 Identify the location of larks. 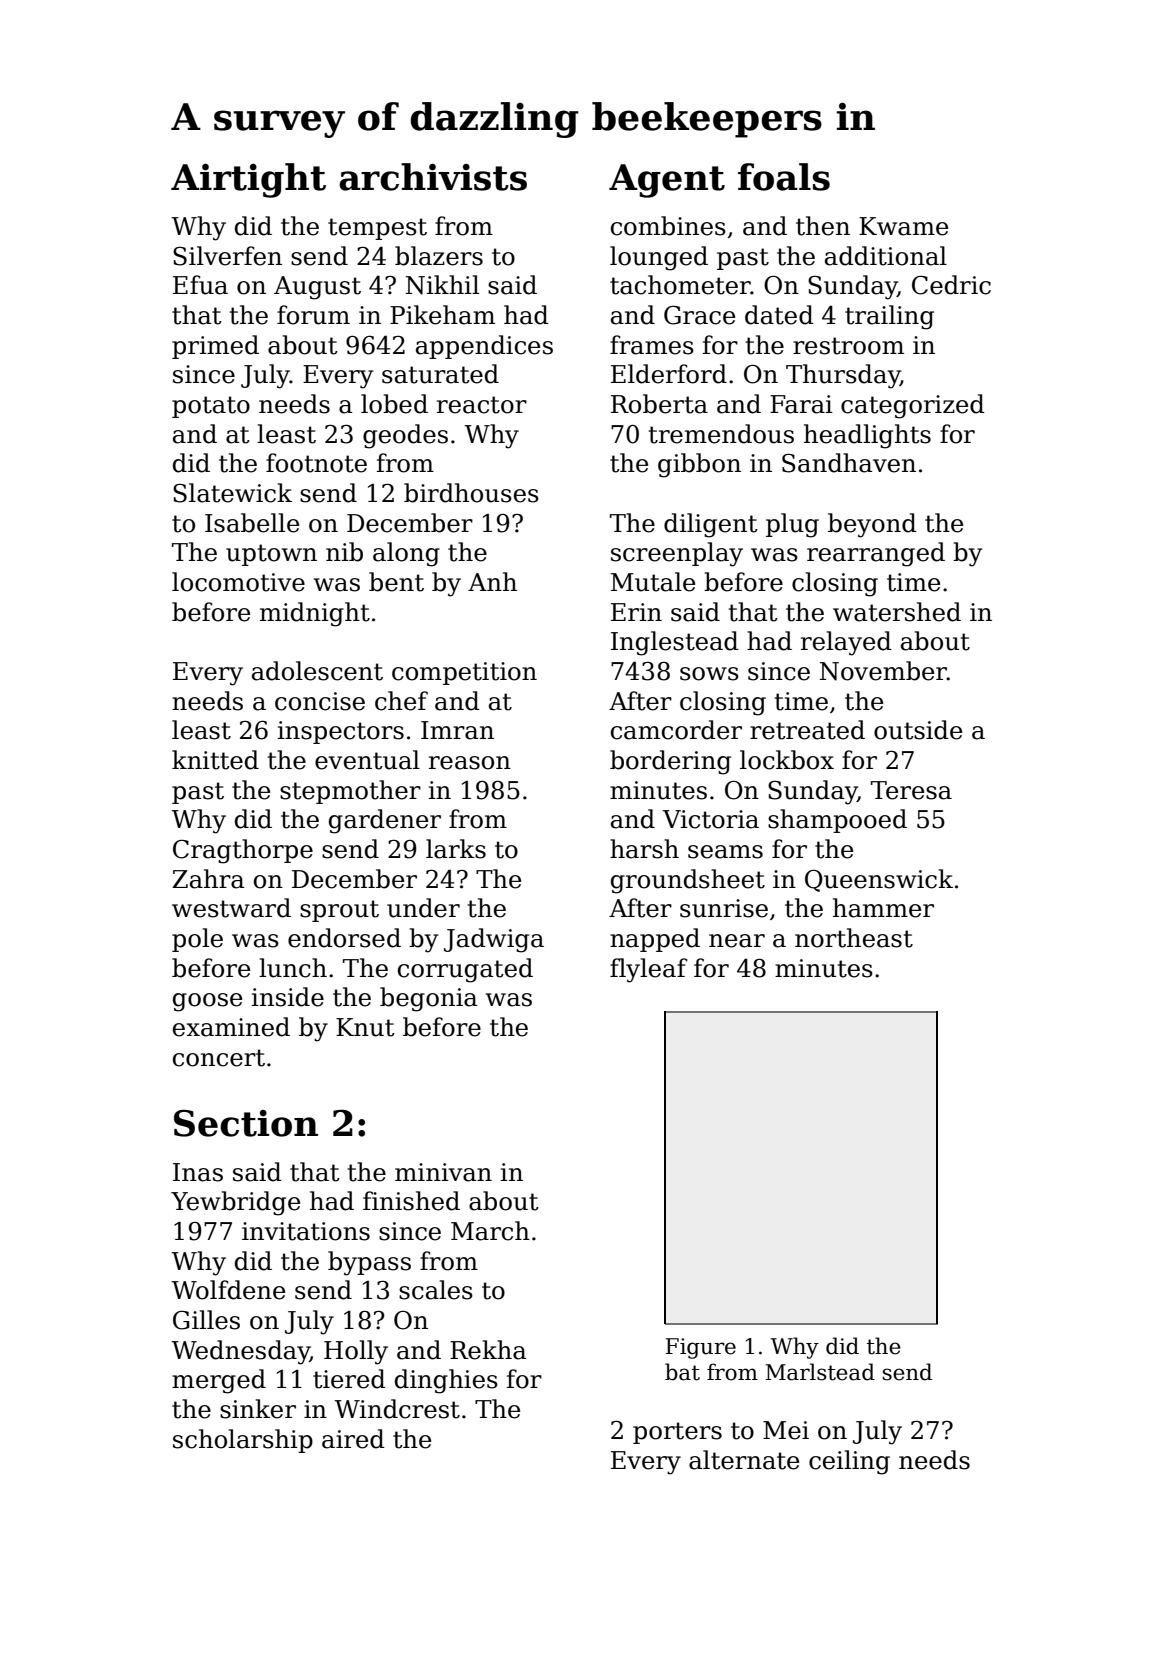
(456, 849).
